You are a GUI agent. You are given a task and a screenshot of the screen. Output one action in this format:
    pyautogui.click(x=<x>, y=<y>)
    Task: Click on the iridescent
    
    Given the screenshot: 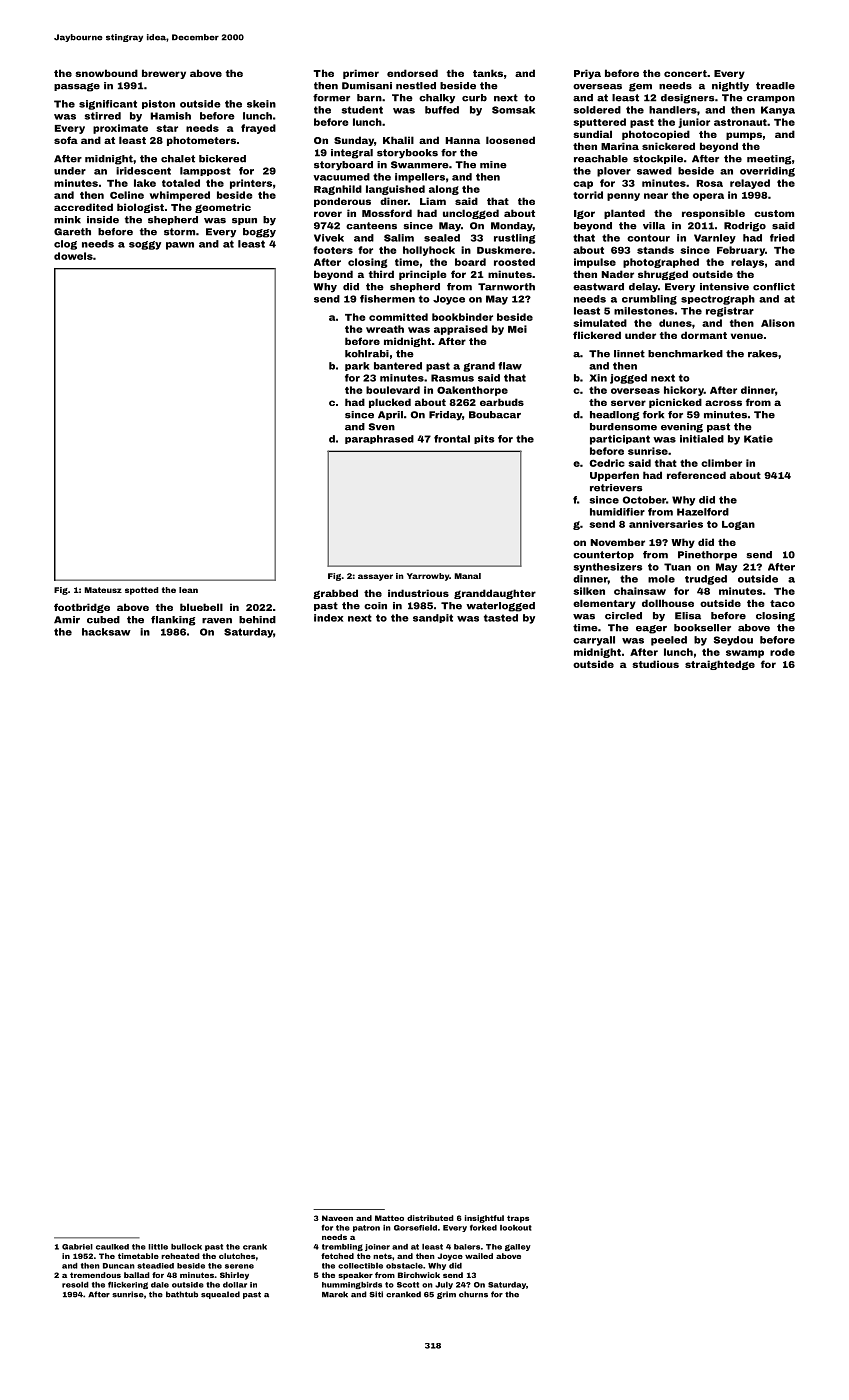 What is the action you would take?
    pyautogui.click(x=143, y=171)
